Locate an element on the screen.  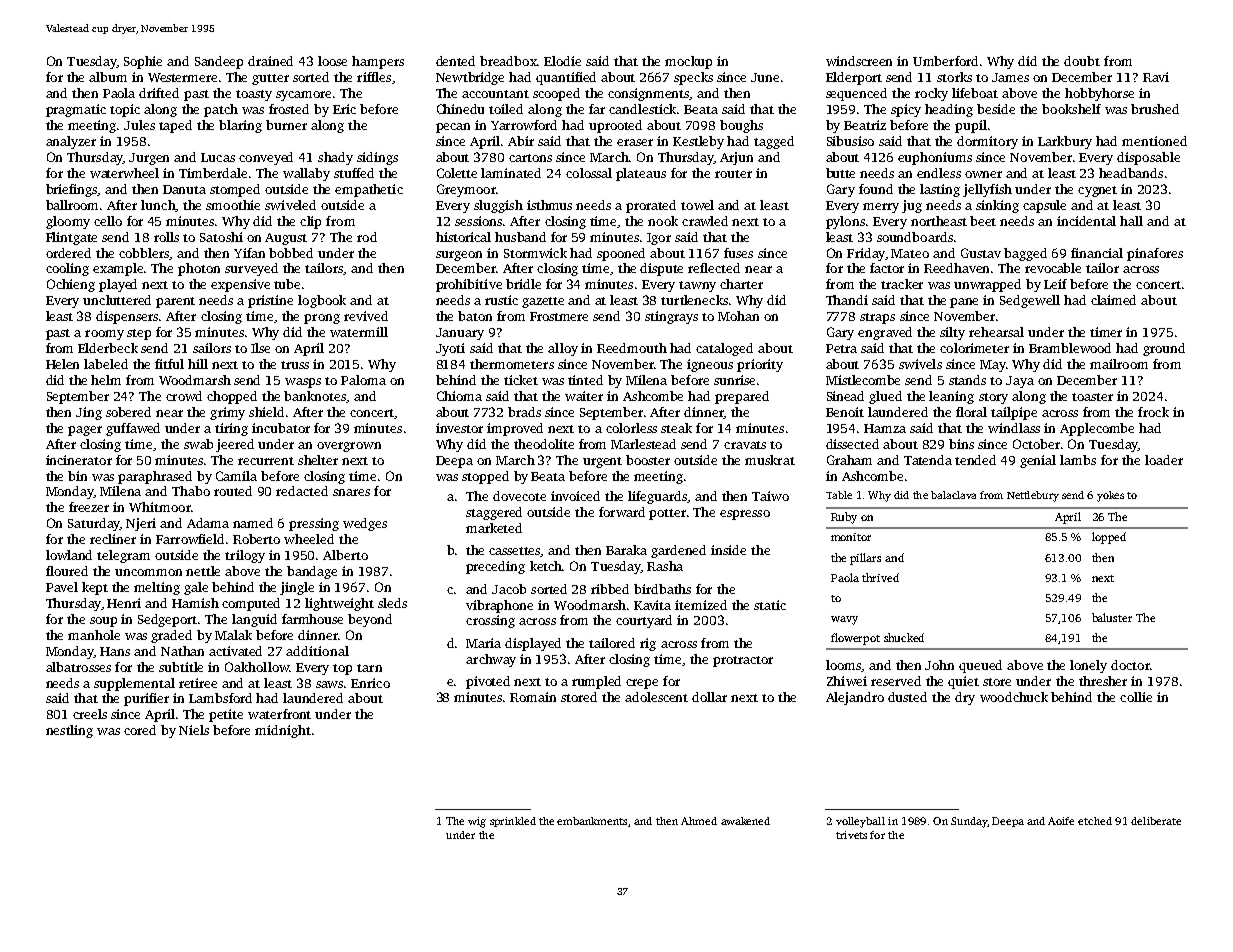
Aoife is located at coordinates (1061, 821).
